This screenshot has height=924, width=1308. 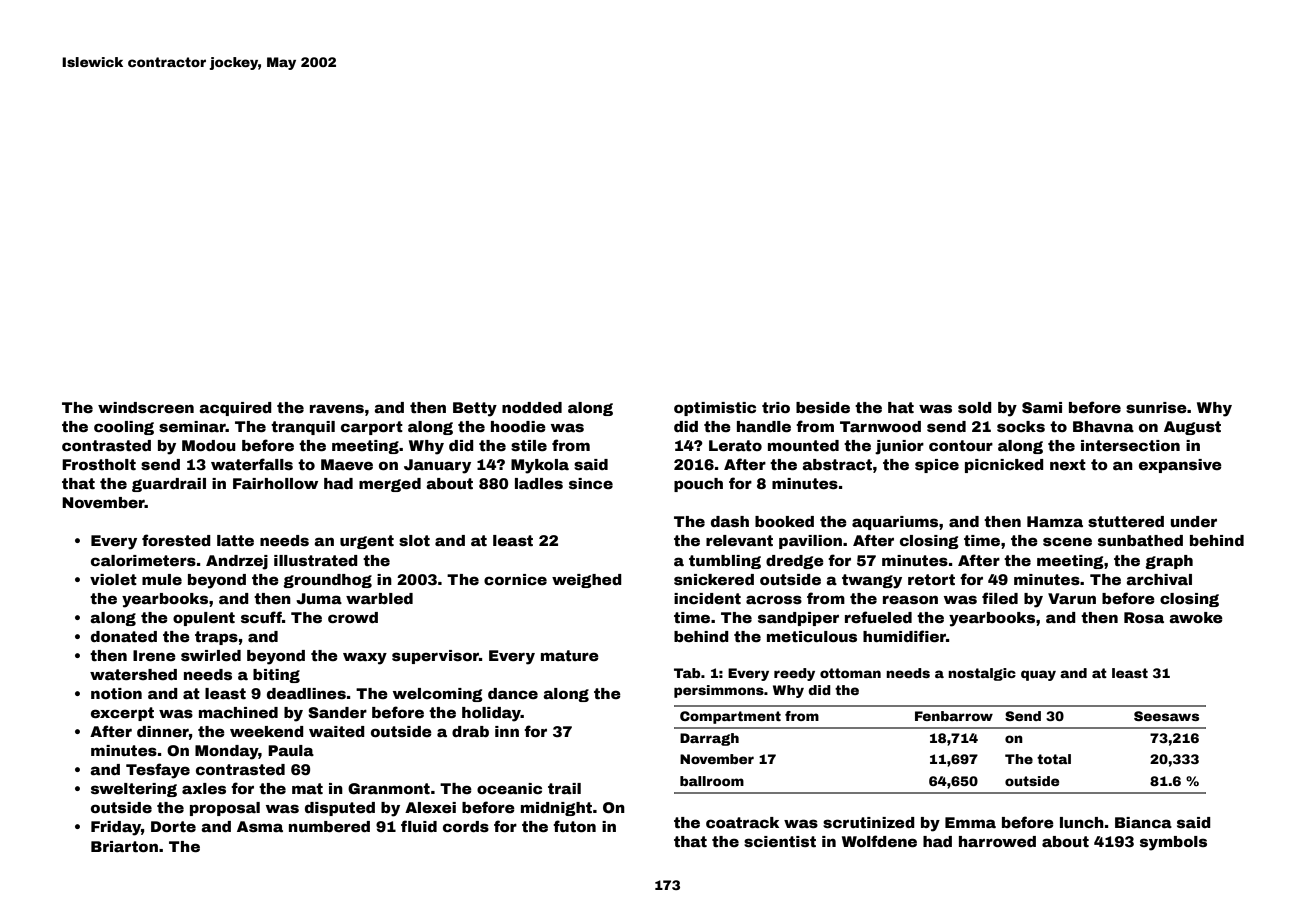 I want to click on Asma, so click(x=260, y=826).
